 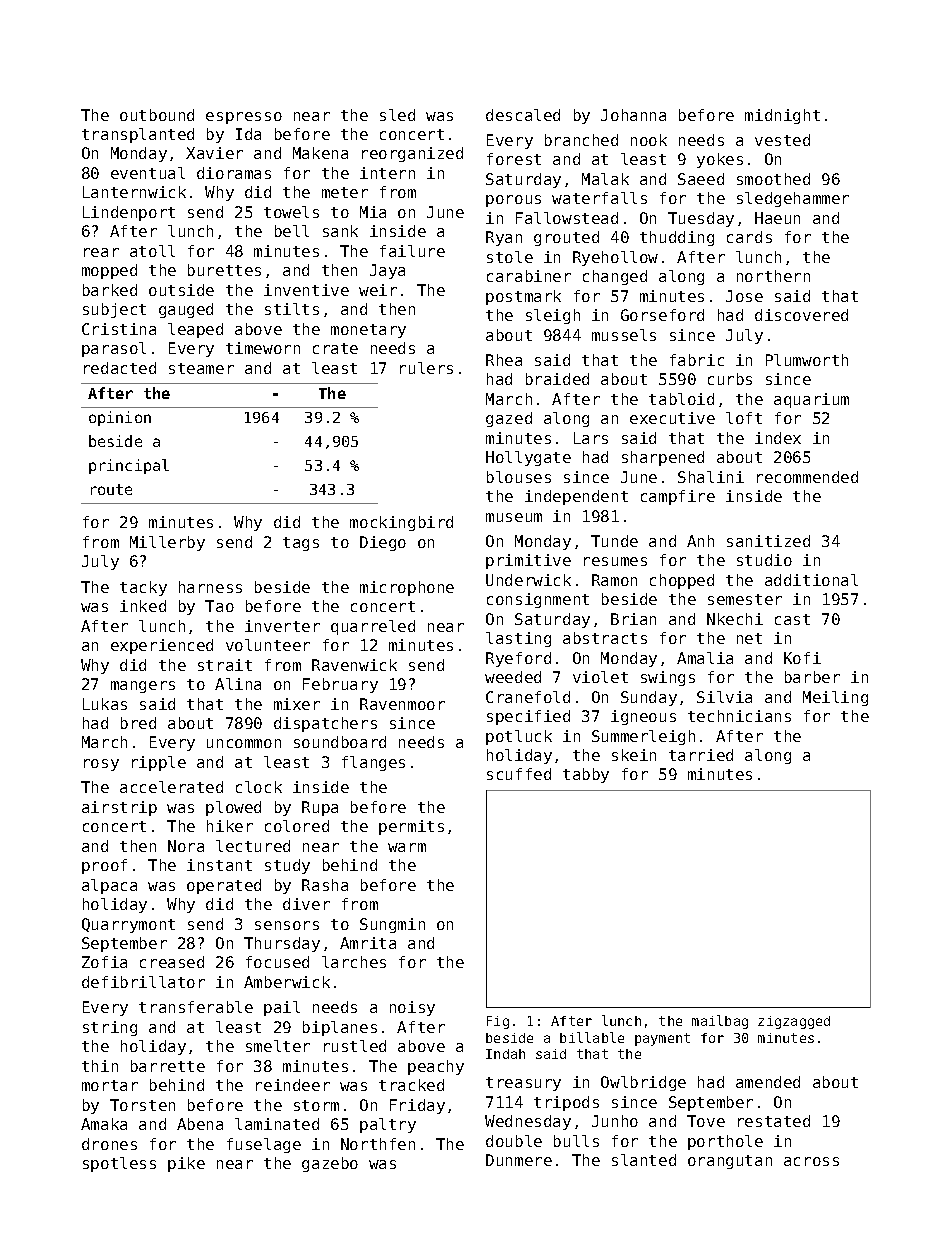 What do you see at coordinates (301, 544) in the document?
I see `tags` at bounding box center [301, 544].
